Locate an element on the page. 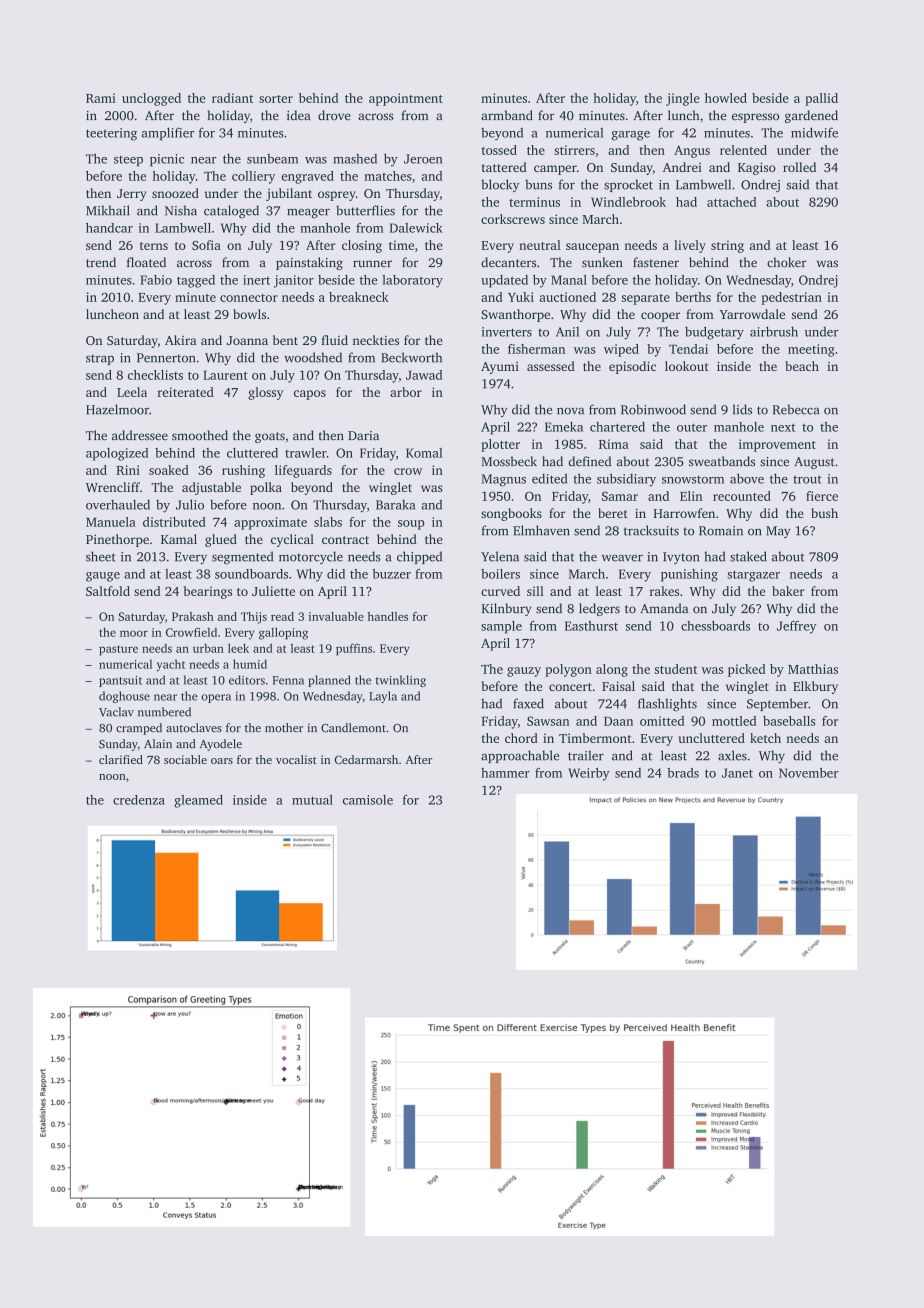 Image resolution: width=924 pixels, height=1308 pixels. credenza is located at coordinates (139, 800).
